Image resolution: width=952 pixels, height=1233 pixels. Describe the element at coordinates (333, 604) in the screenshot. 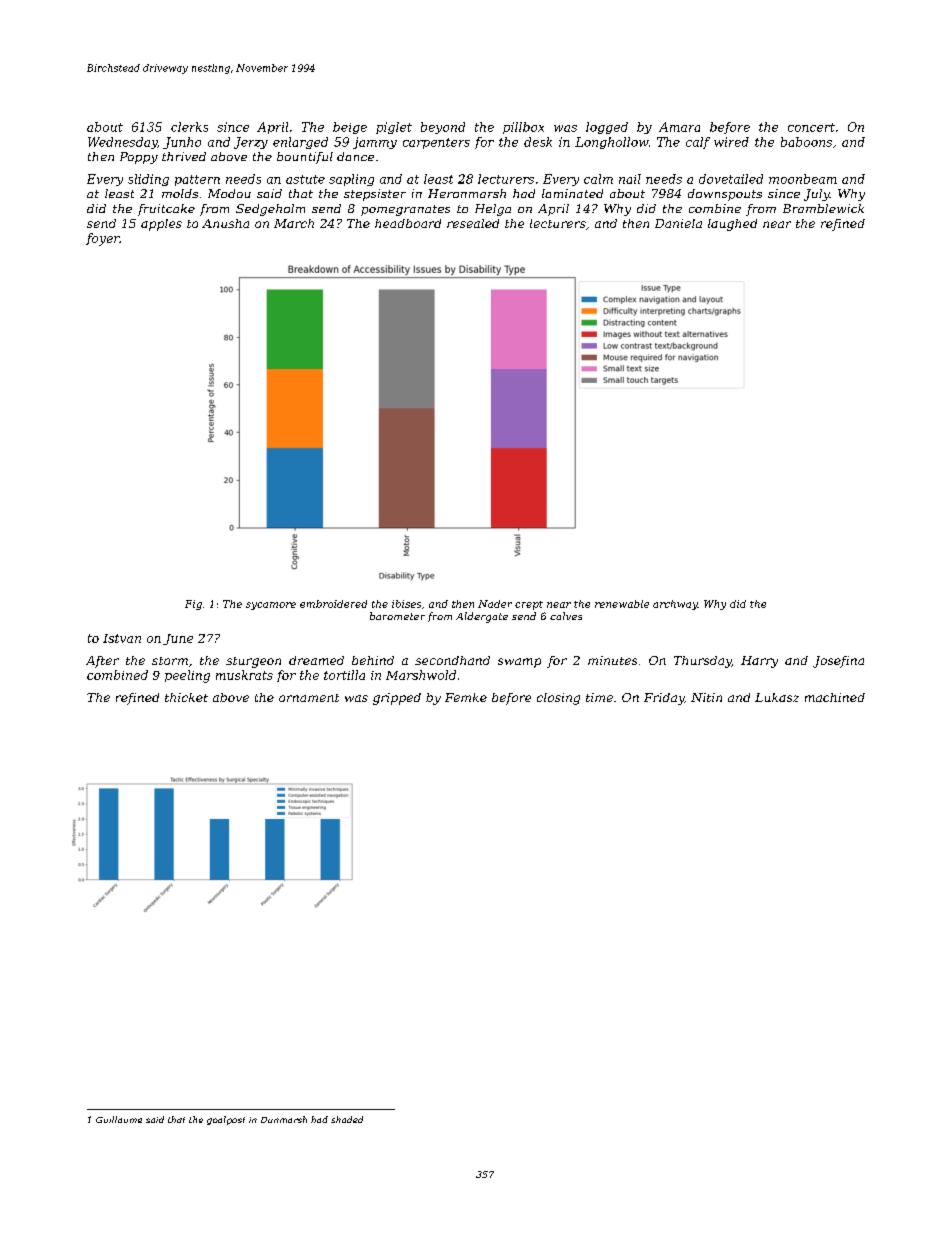

I see `embroidered` at that location.
